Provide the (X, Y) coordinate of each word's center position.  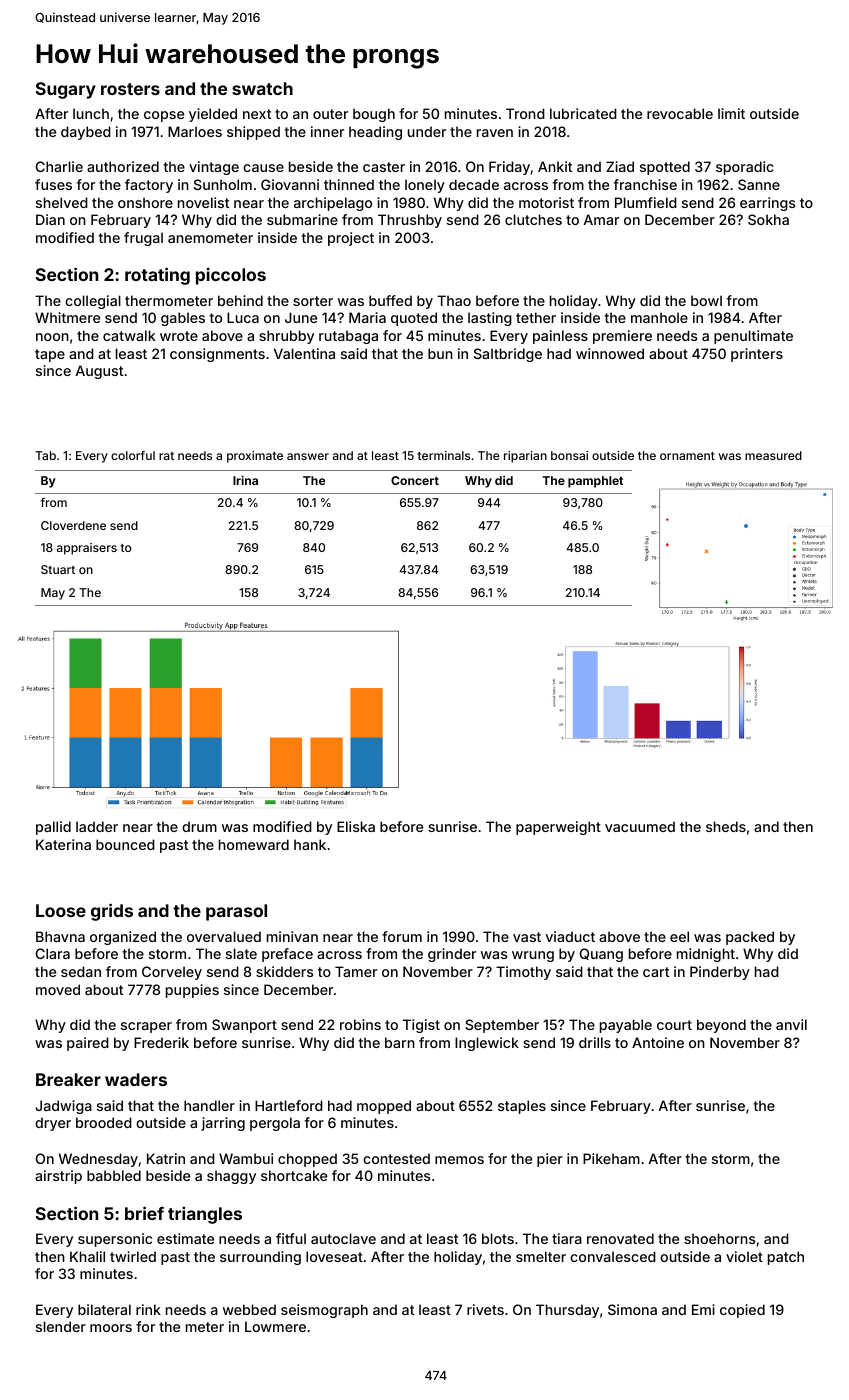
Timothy (523, 973)
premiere (622, 337)
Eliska (356, 826)
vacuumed (640, 826)
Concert (415, 480)
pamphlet (595, 482)
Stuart (58, 569)
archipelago (333, 204)
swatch (262, 88)
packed (750, 938)
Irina (245, 480)
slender (61, 1326)
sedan (81, 971)
